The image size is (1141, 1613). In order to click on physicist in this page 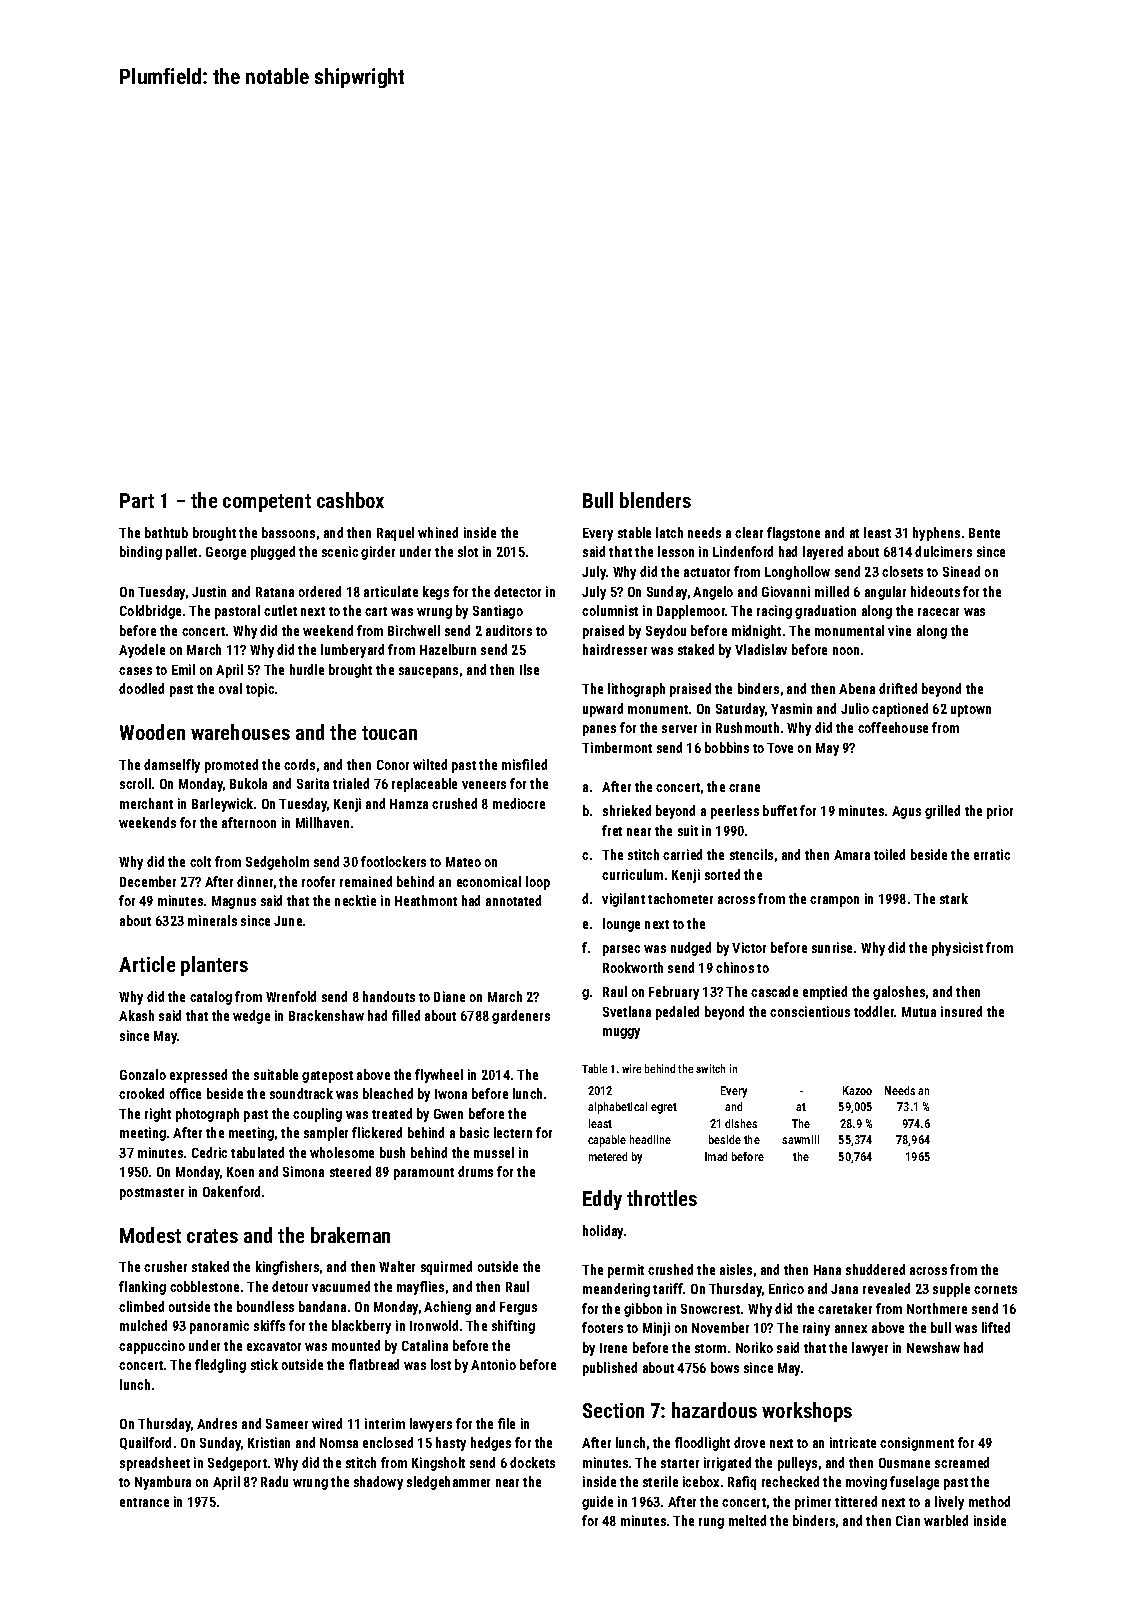, I will do `click(957, 949)`.
